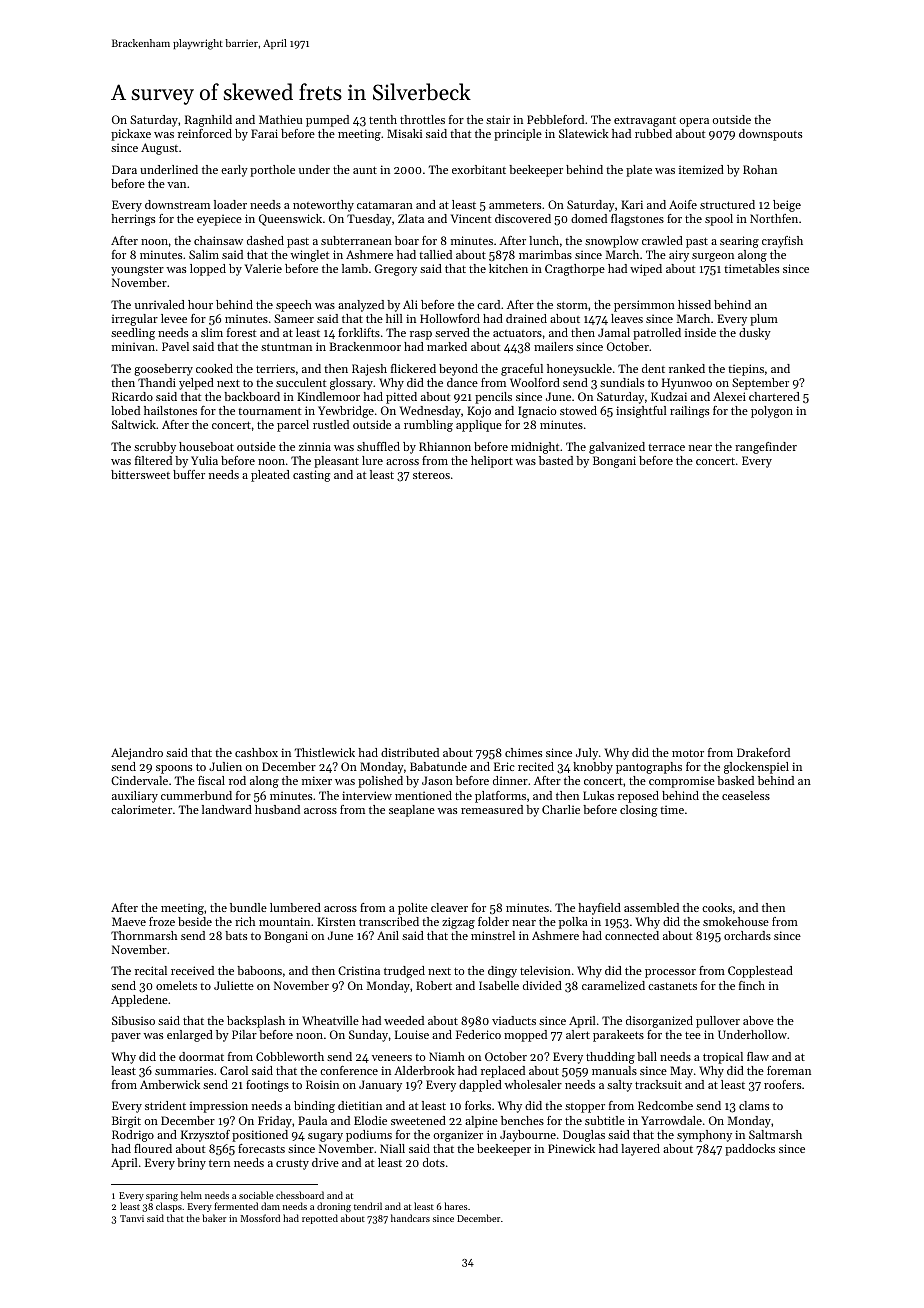 The height and width of the image is (1308, 924). What do you see at coordinates (503, 1072) in the image?
I see `replaced` at bounding box center [503, 1072].
